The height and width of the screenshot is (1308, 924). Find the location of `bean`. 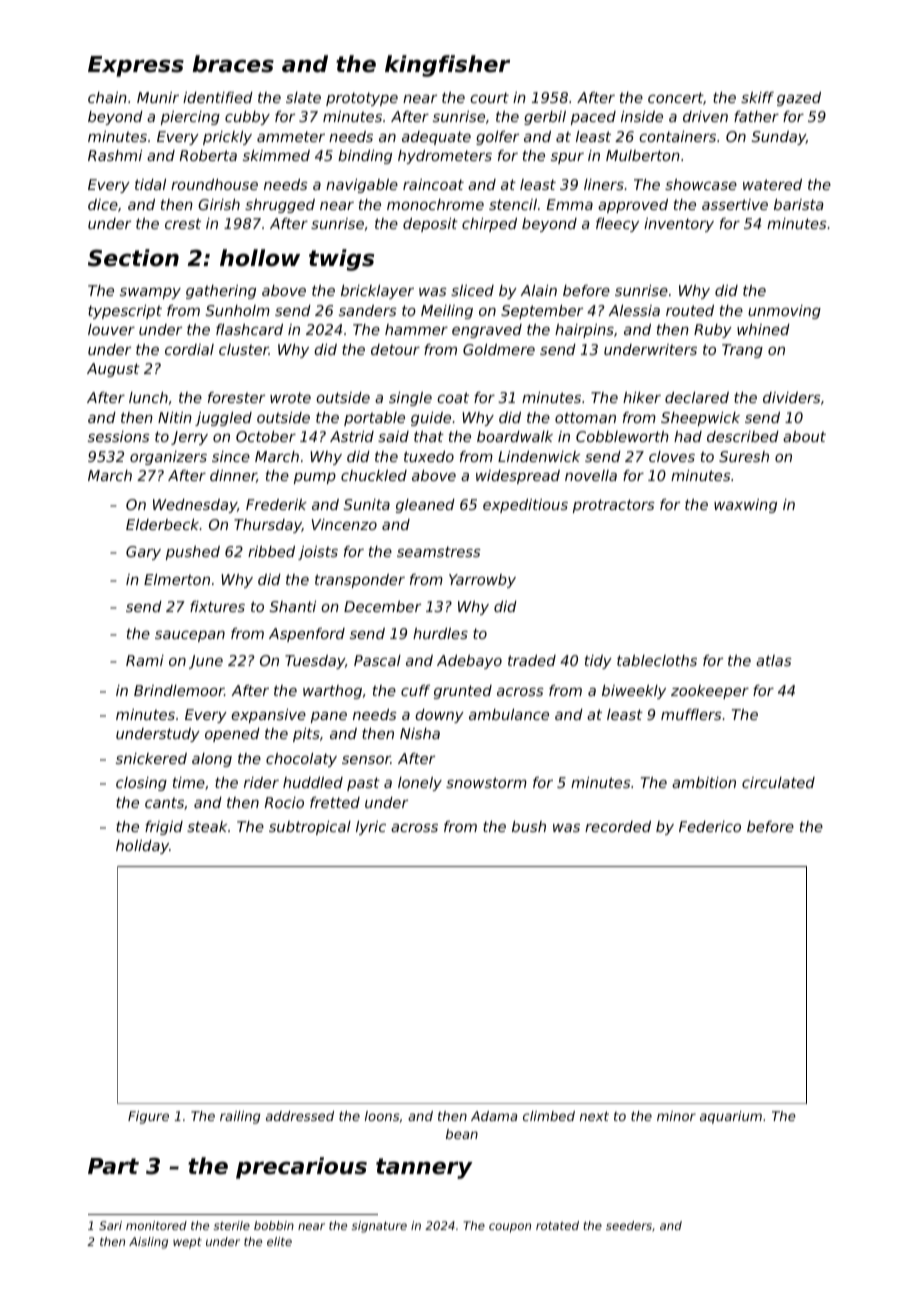

bean is located at coordinates (462, 1134).
